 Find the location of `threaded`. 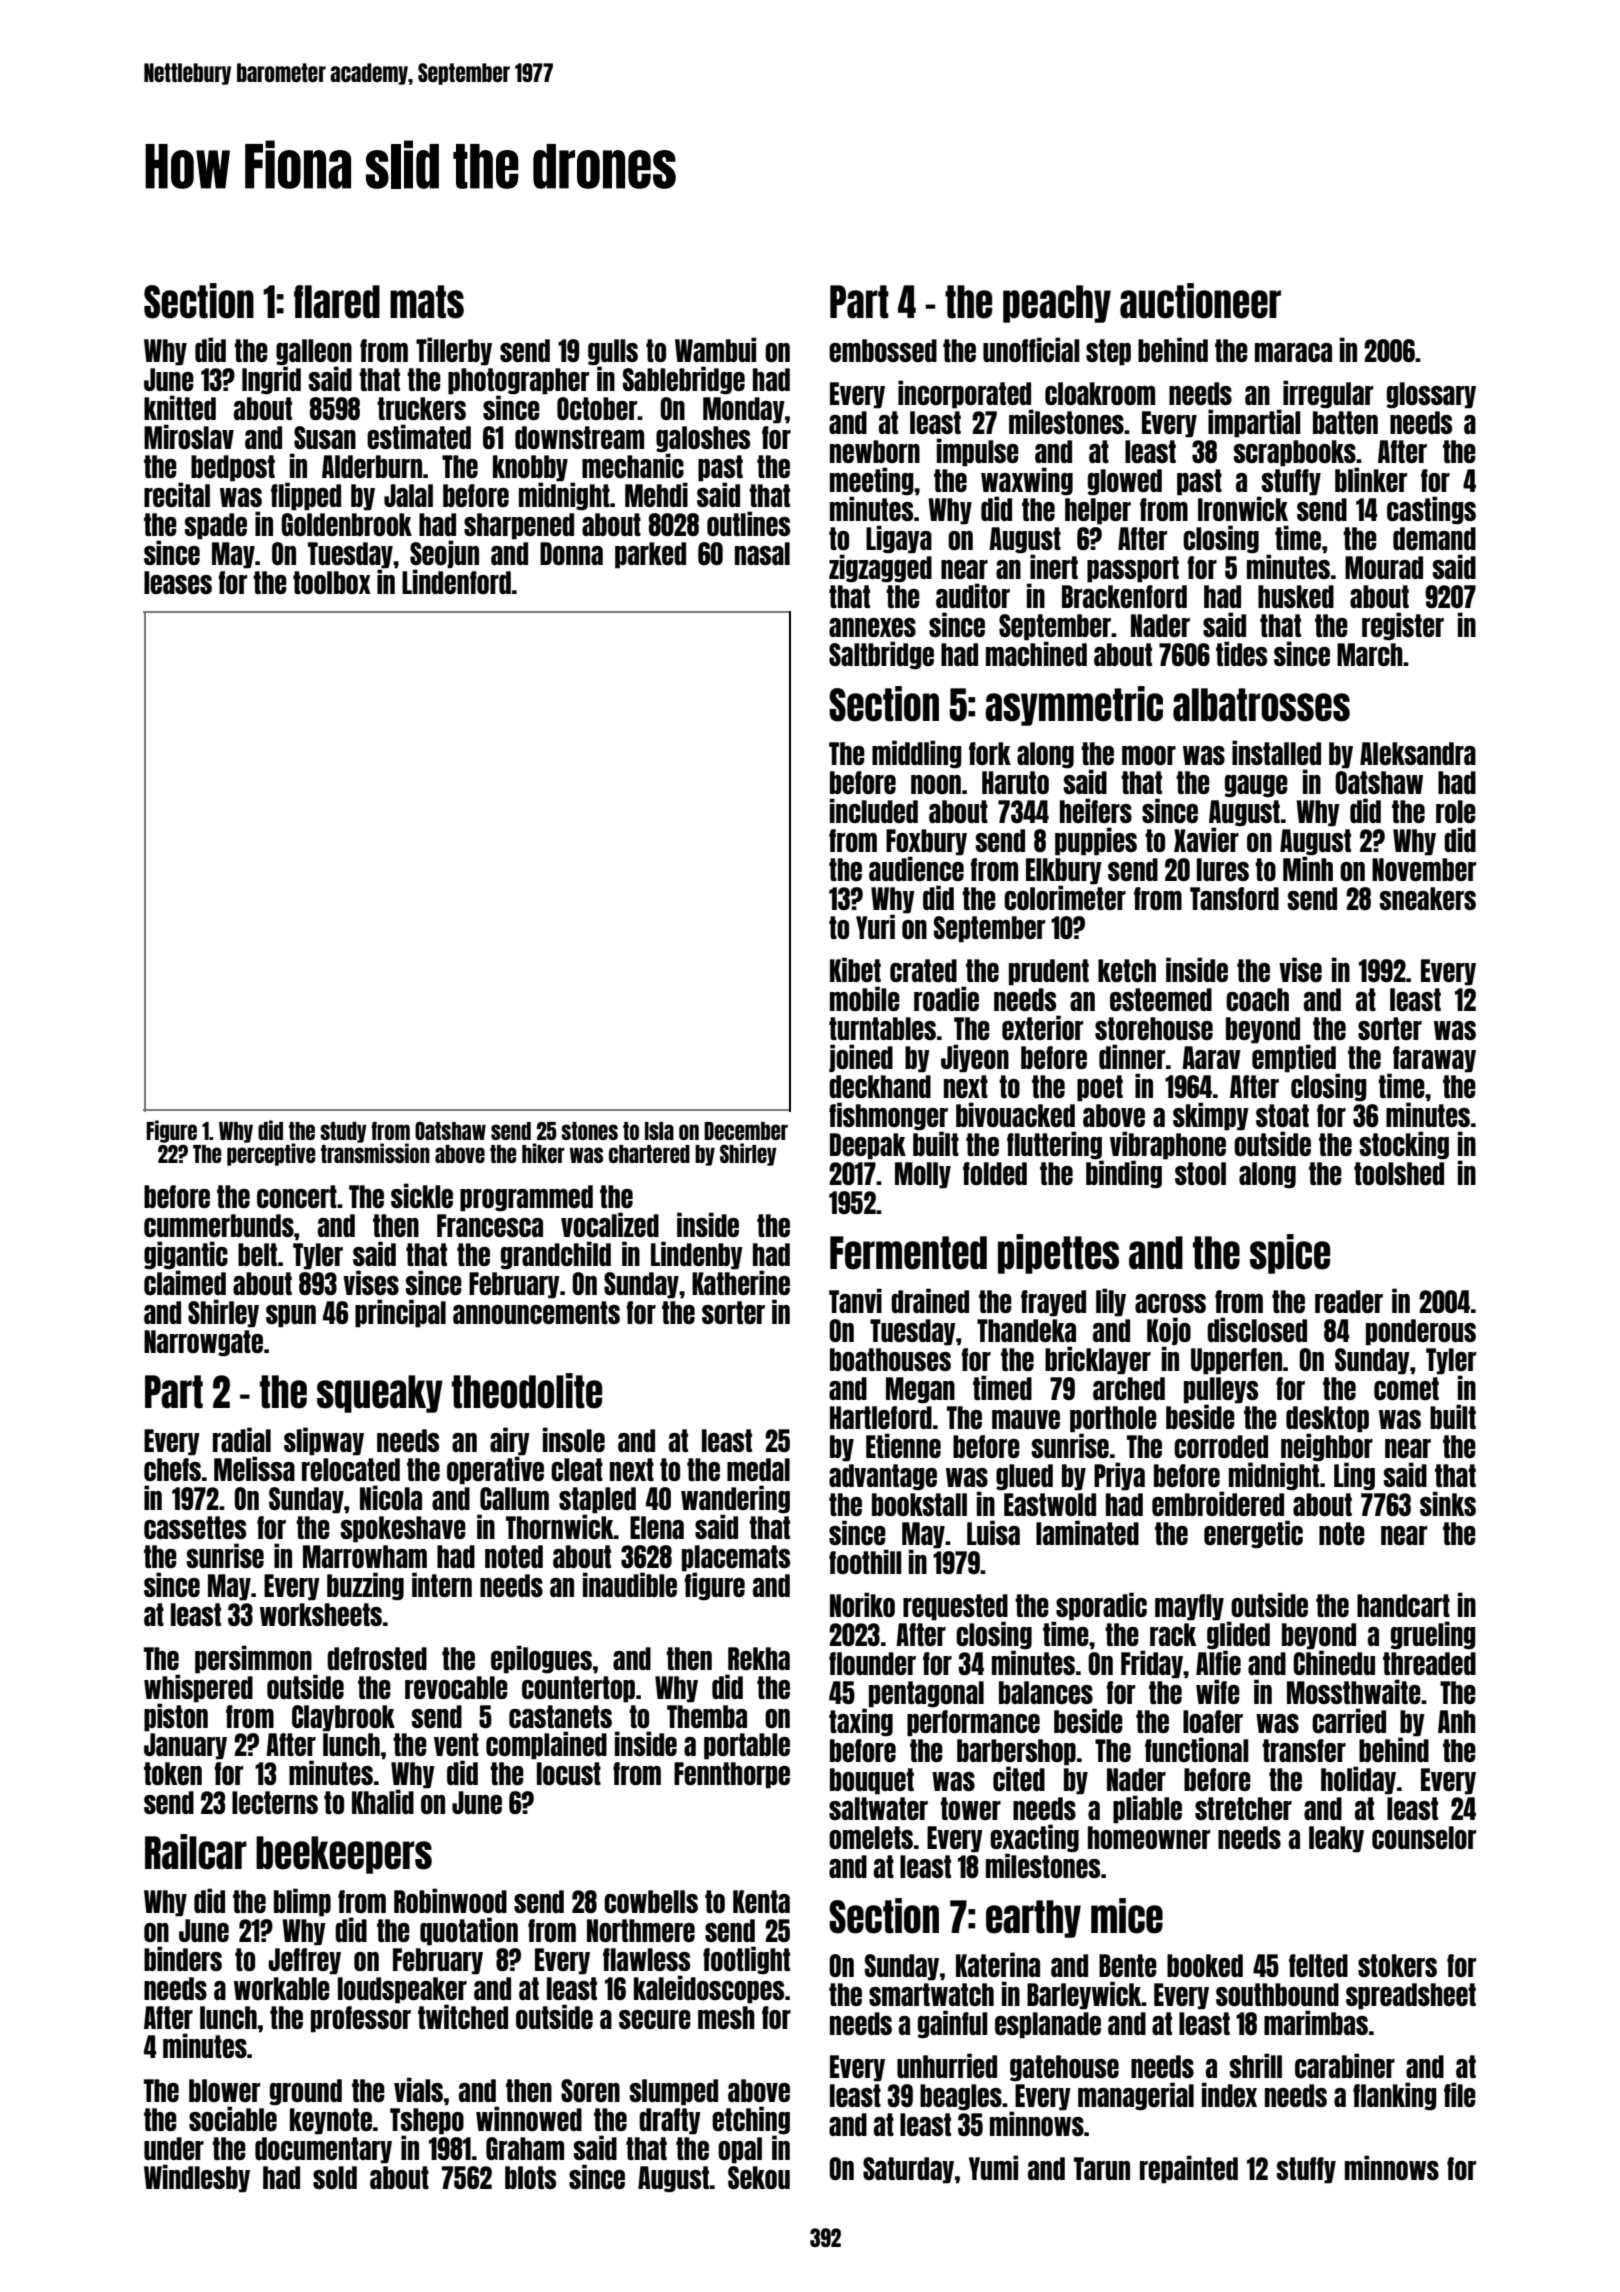

threaded is located at coordinates (1429, 1663).
